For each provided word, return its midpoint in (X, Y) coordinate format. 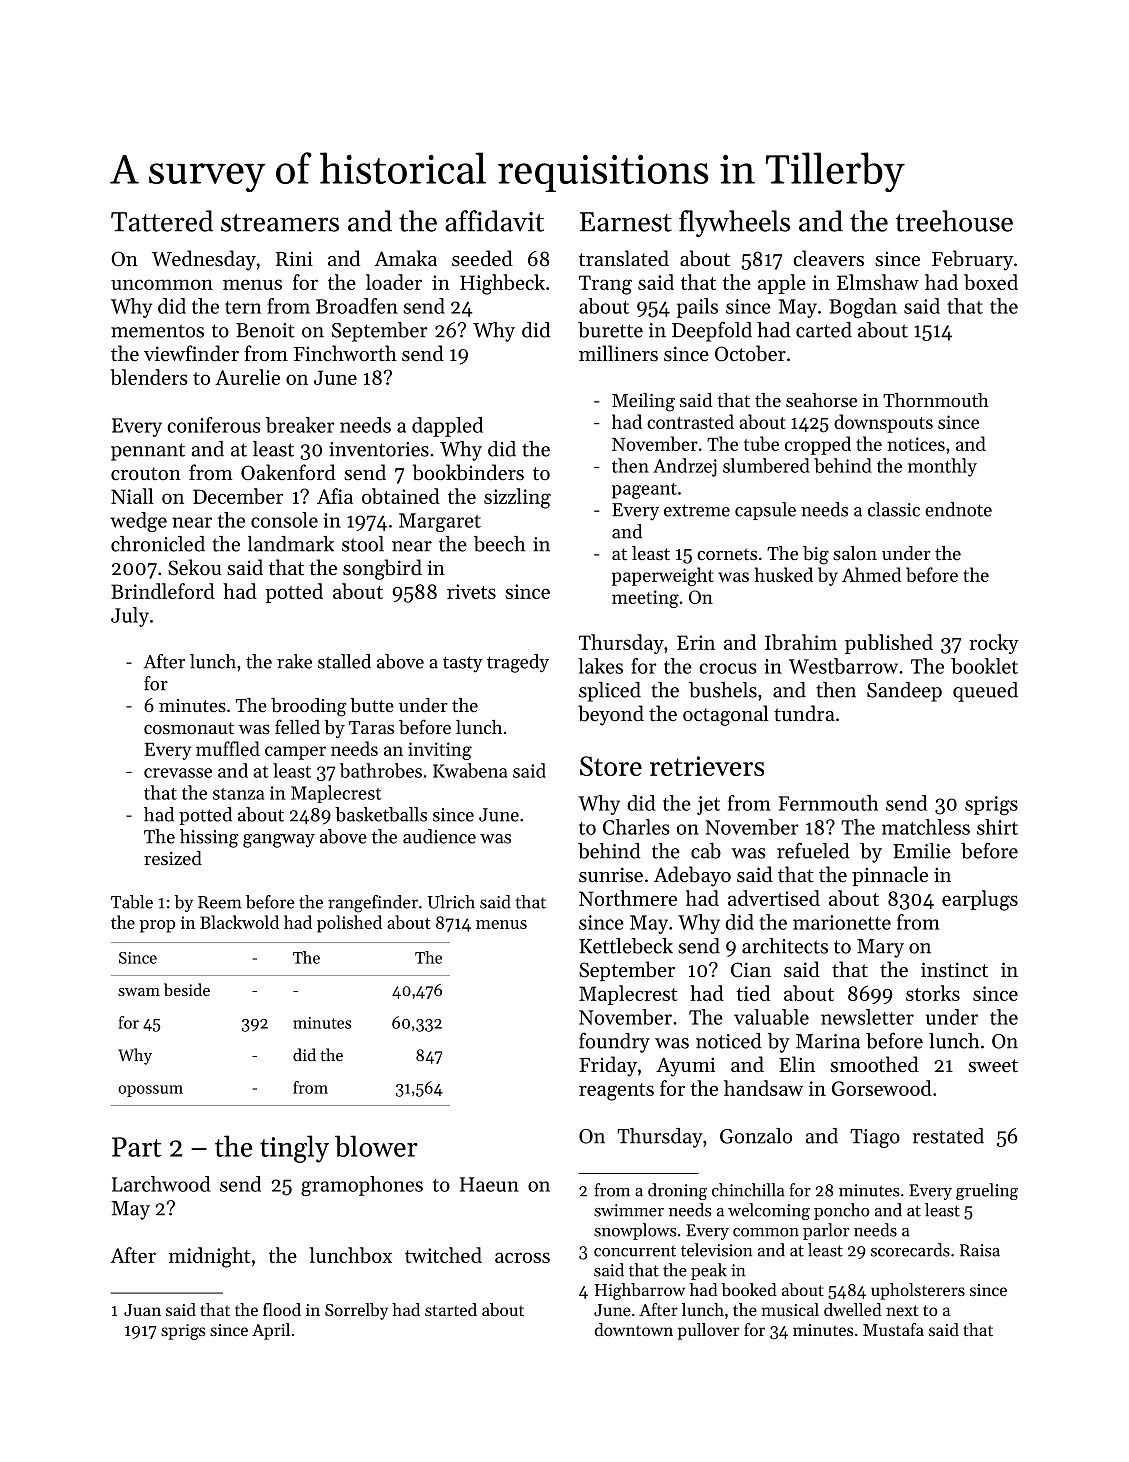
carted (824, 330)
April (271, 1331)
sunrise (611, 875)
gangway (279, 841)
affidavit (494, 221)
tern (243, 307)
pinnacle (890, 876)
